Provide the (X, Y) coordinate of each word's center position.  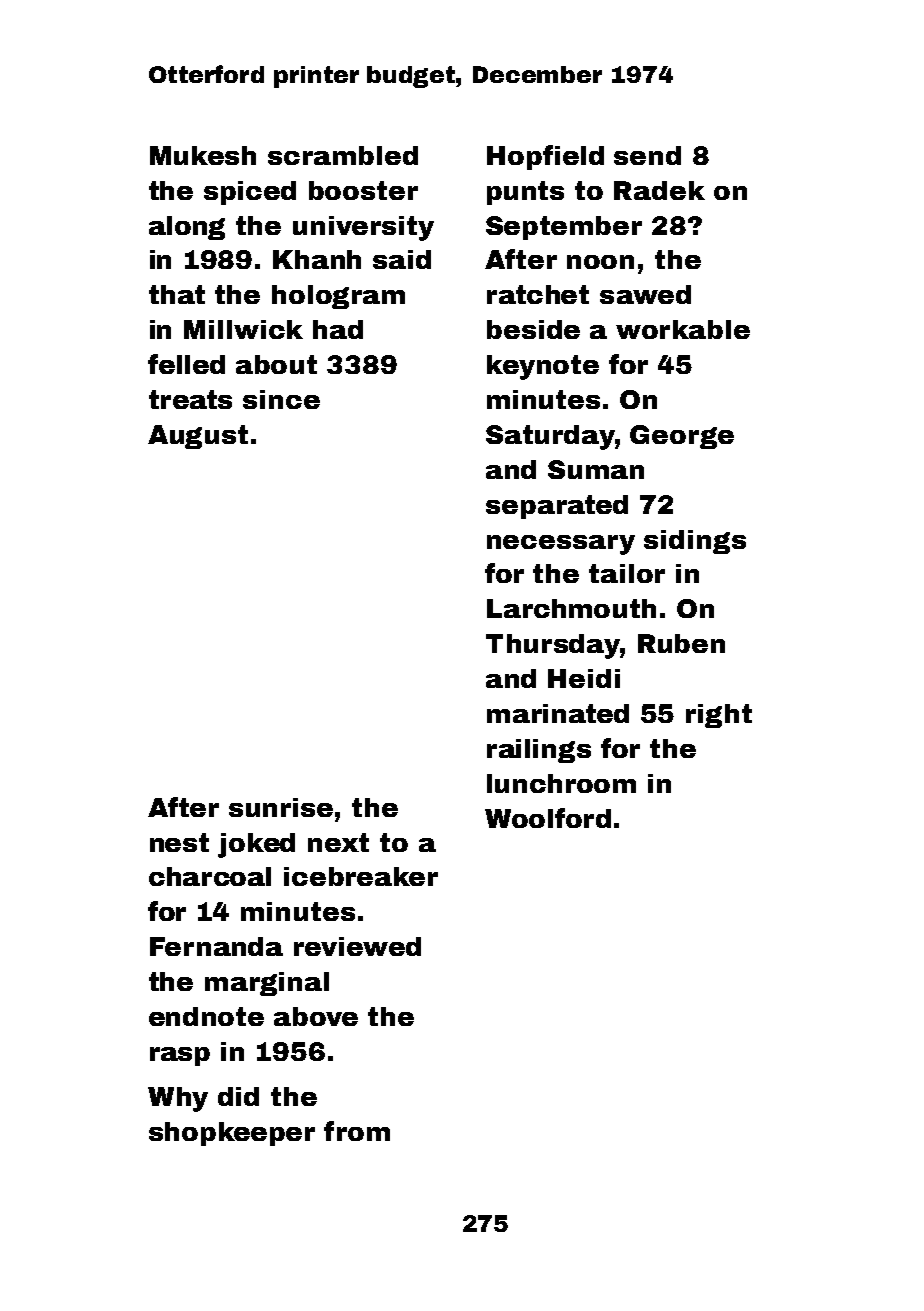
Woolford (548, 818)
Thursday (553, 646)
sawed (645, 294)
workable (683, 329)
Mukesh (203, 155)
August (198, 437)
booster (363, 190)
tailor (627, 573)
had (338, 329)
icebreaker (361, 876)
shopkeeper (232, 1134)
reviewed (357, 946)
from (357, 1131)
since (281, 399)
